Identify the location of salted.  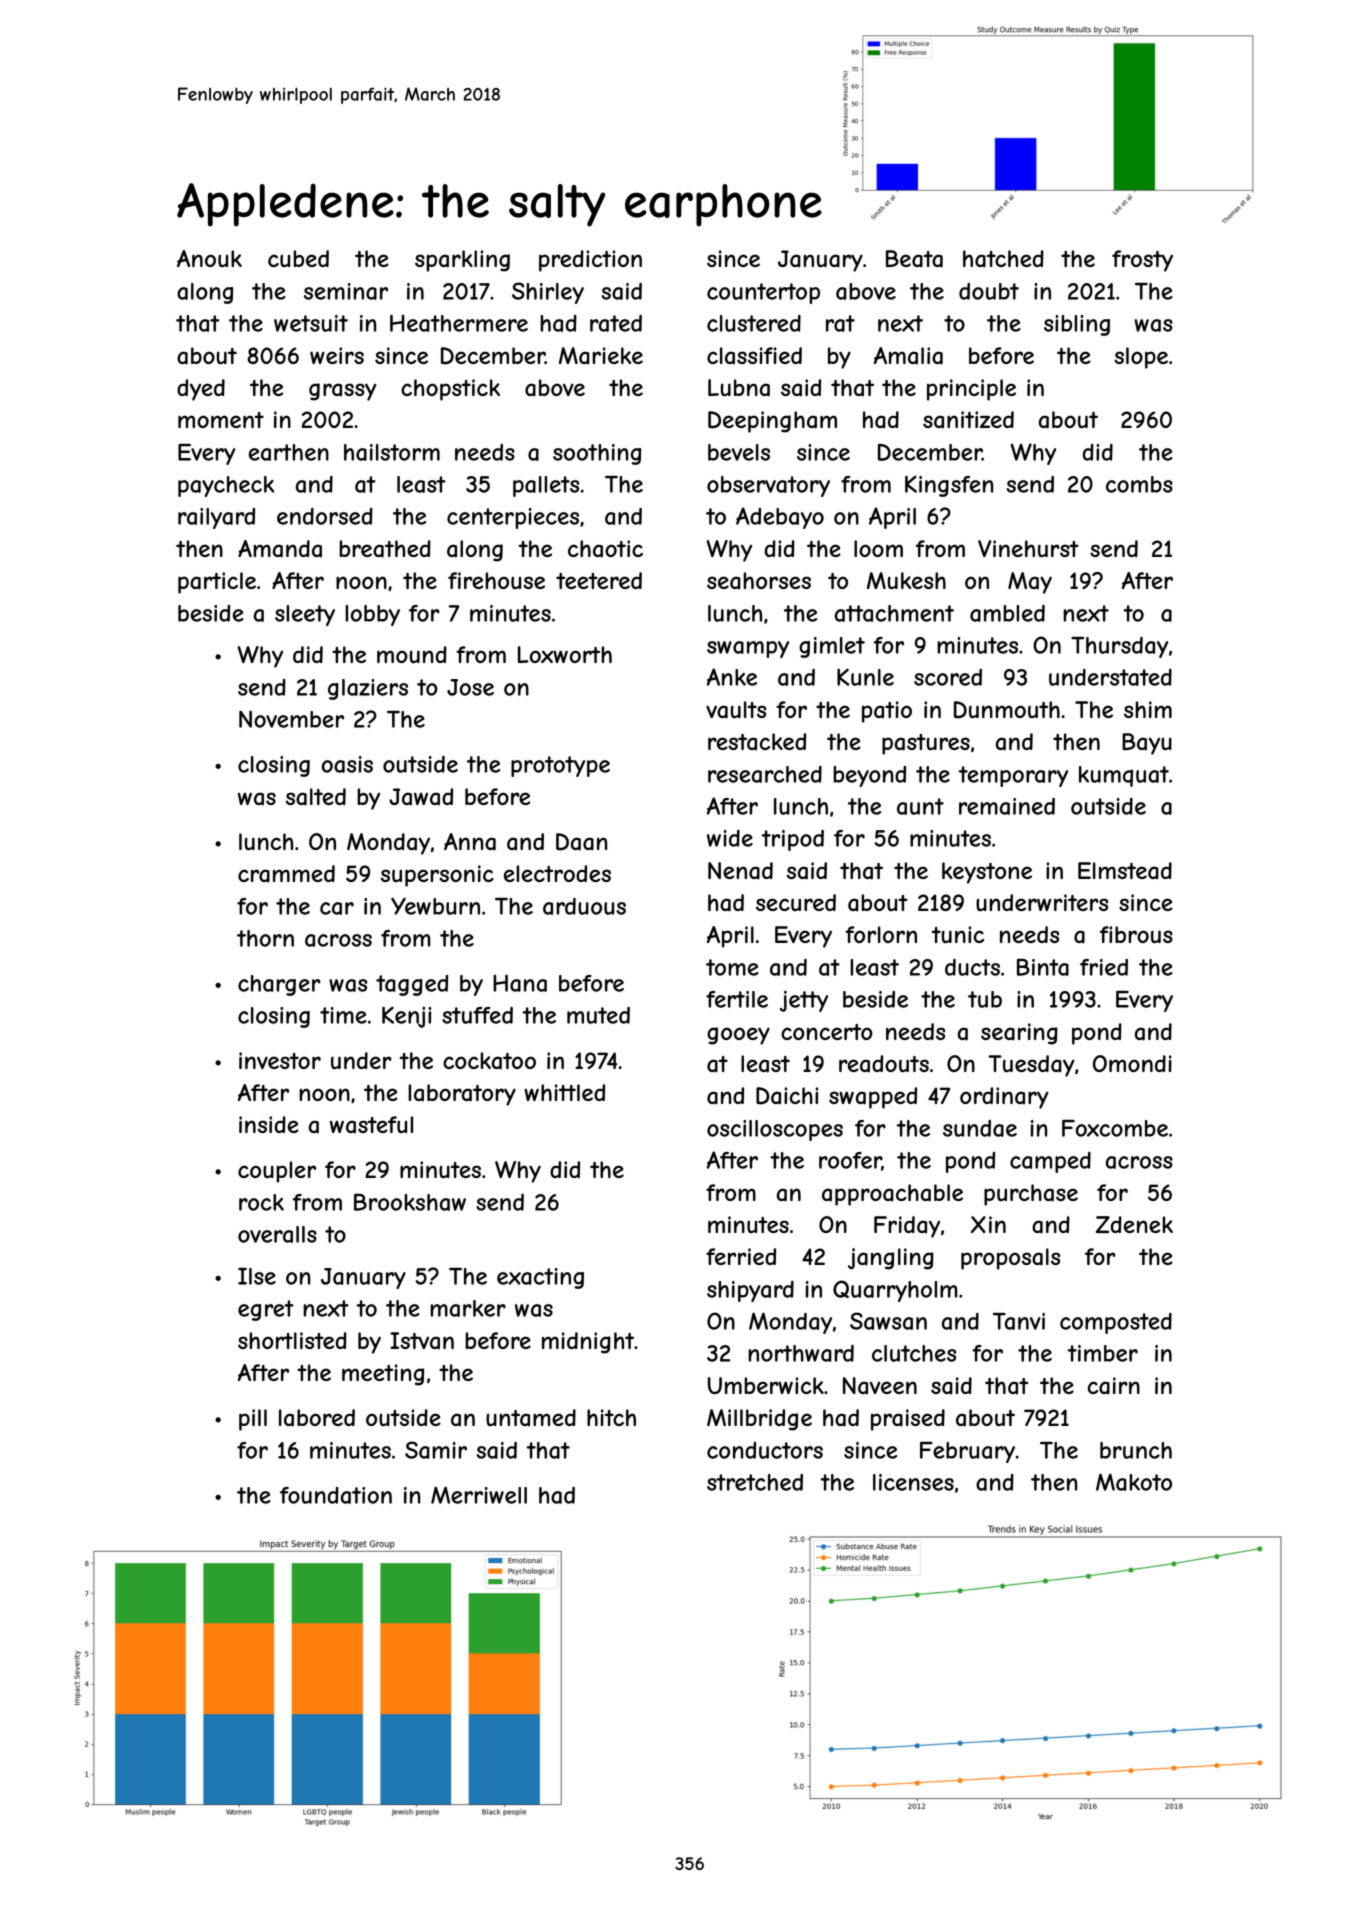
(316, 797).
